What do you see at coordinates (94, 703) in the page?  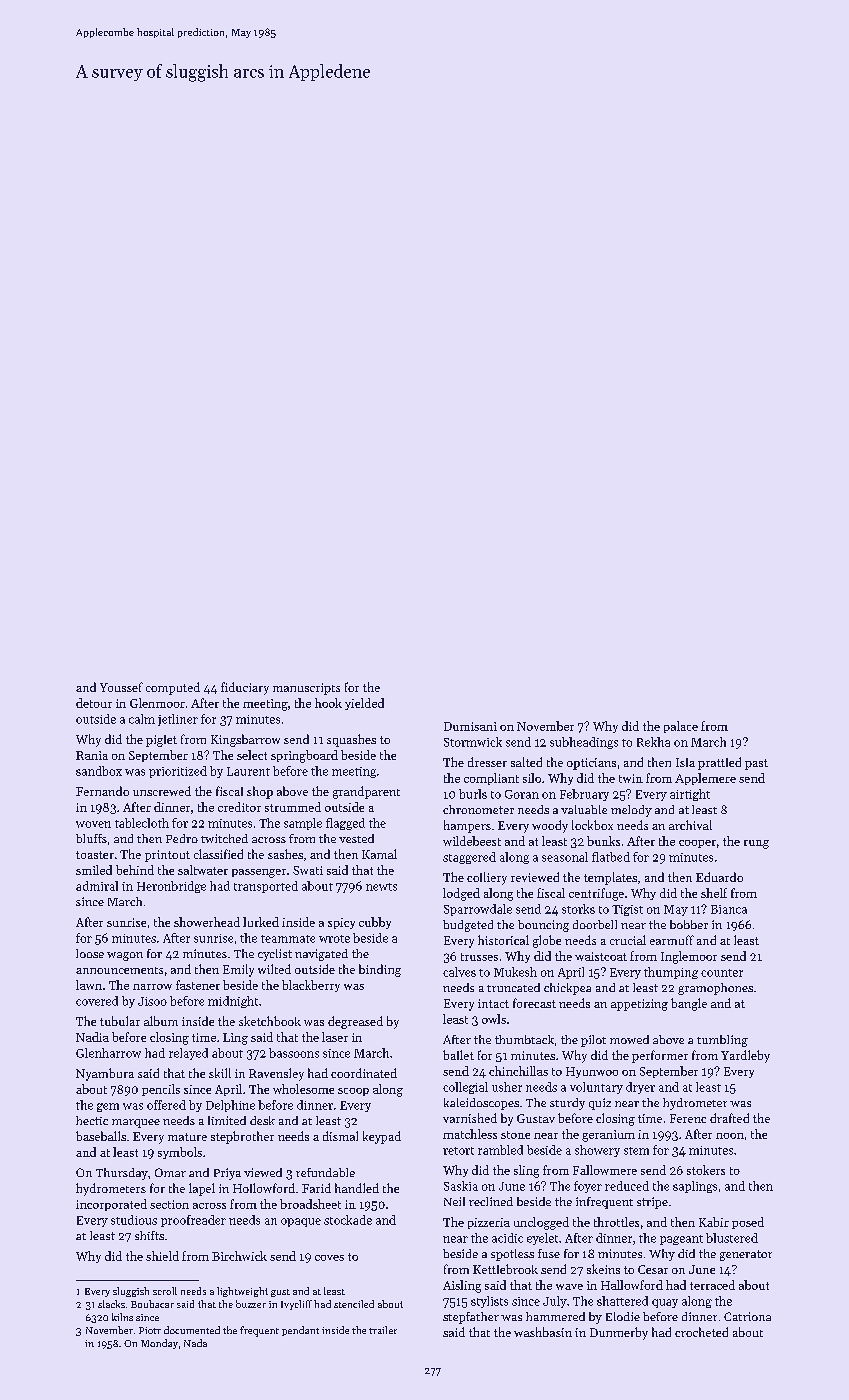 I see `detour` at bounding box center [94, 703].
